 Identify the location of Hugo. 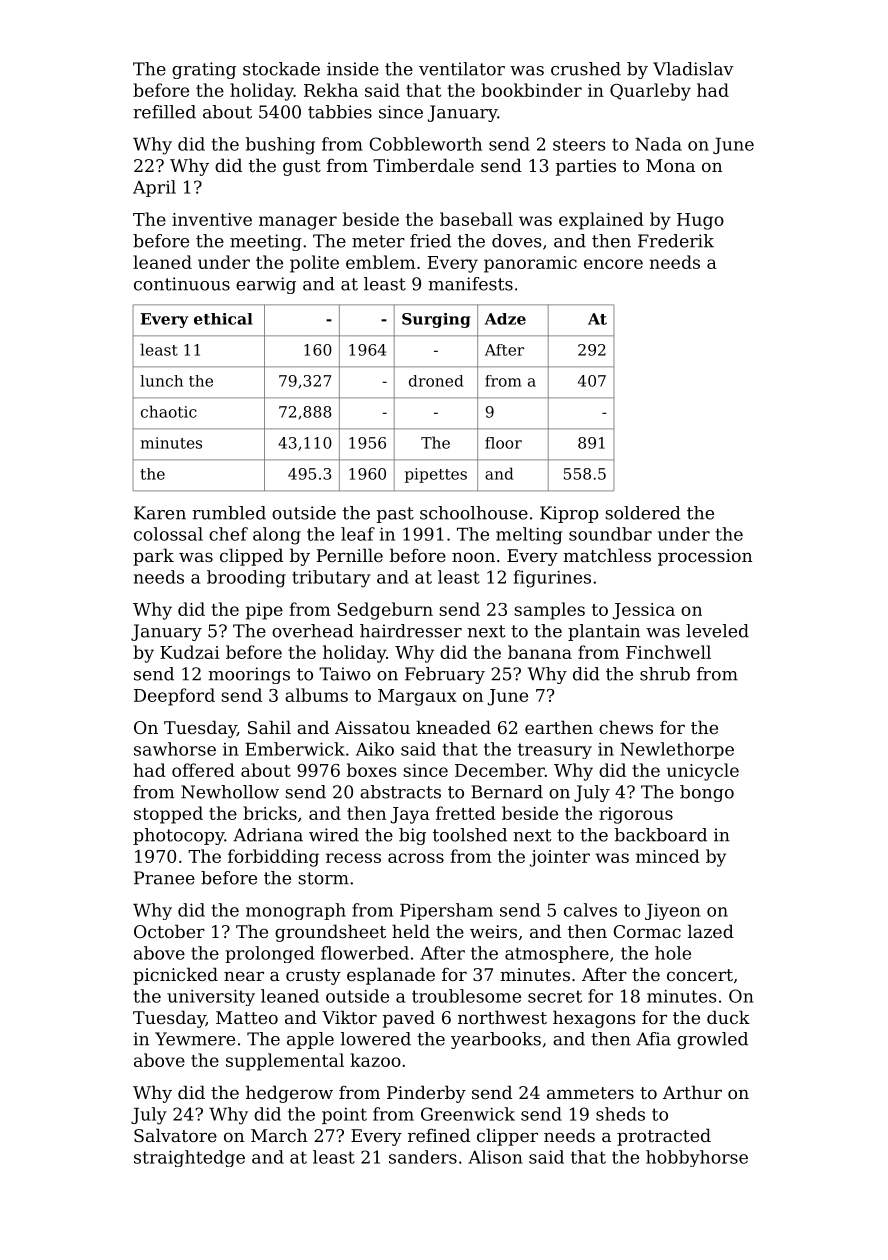
(700, 221).
